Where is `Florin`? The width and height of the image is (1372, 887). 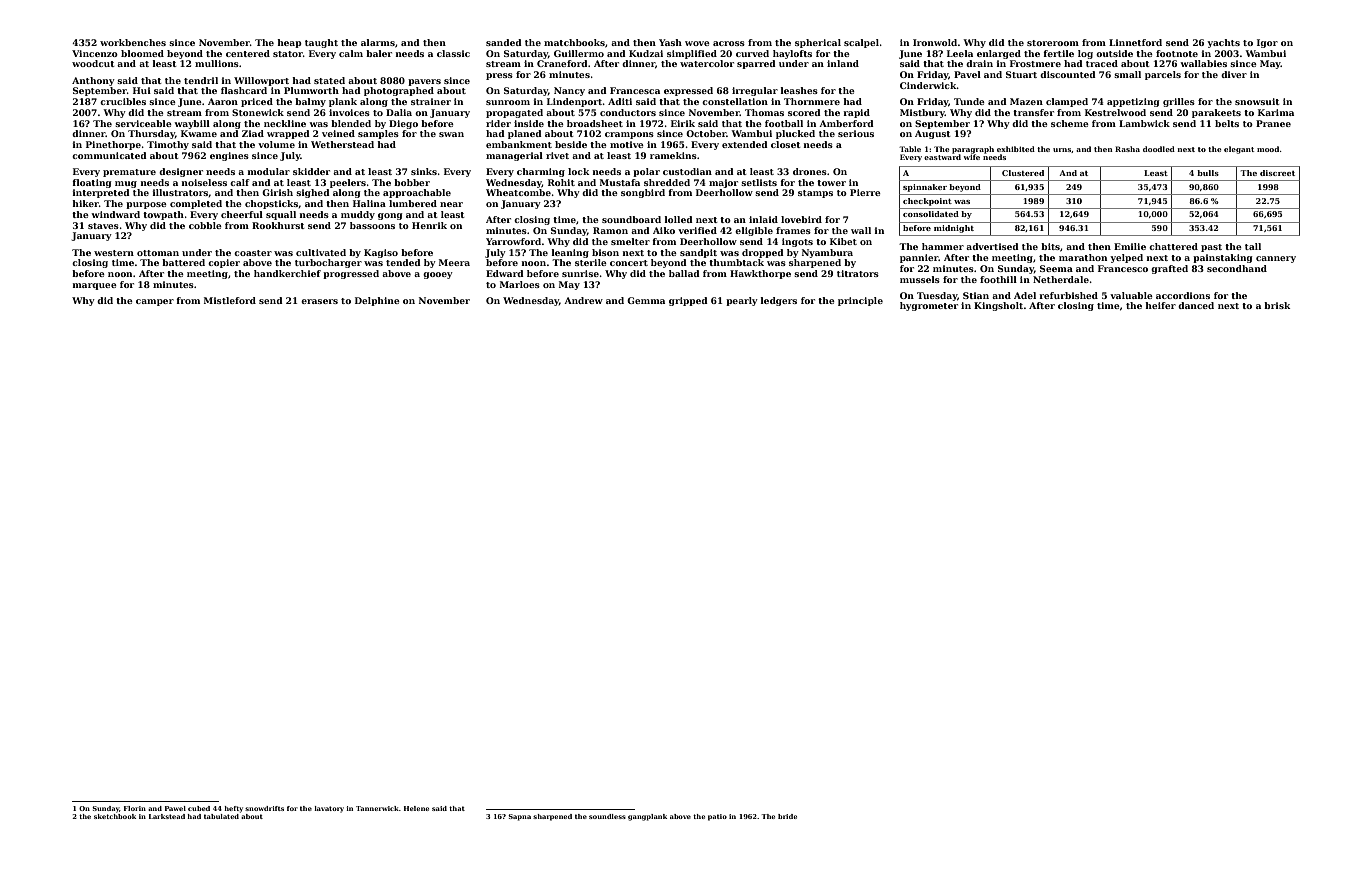
Florin is located at coordinates (135, 808).
